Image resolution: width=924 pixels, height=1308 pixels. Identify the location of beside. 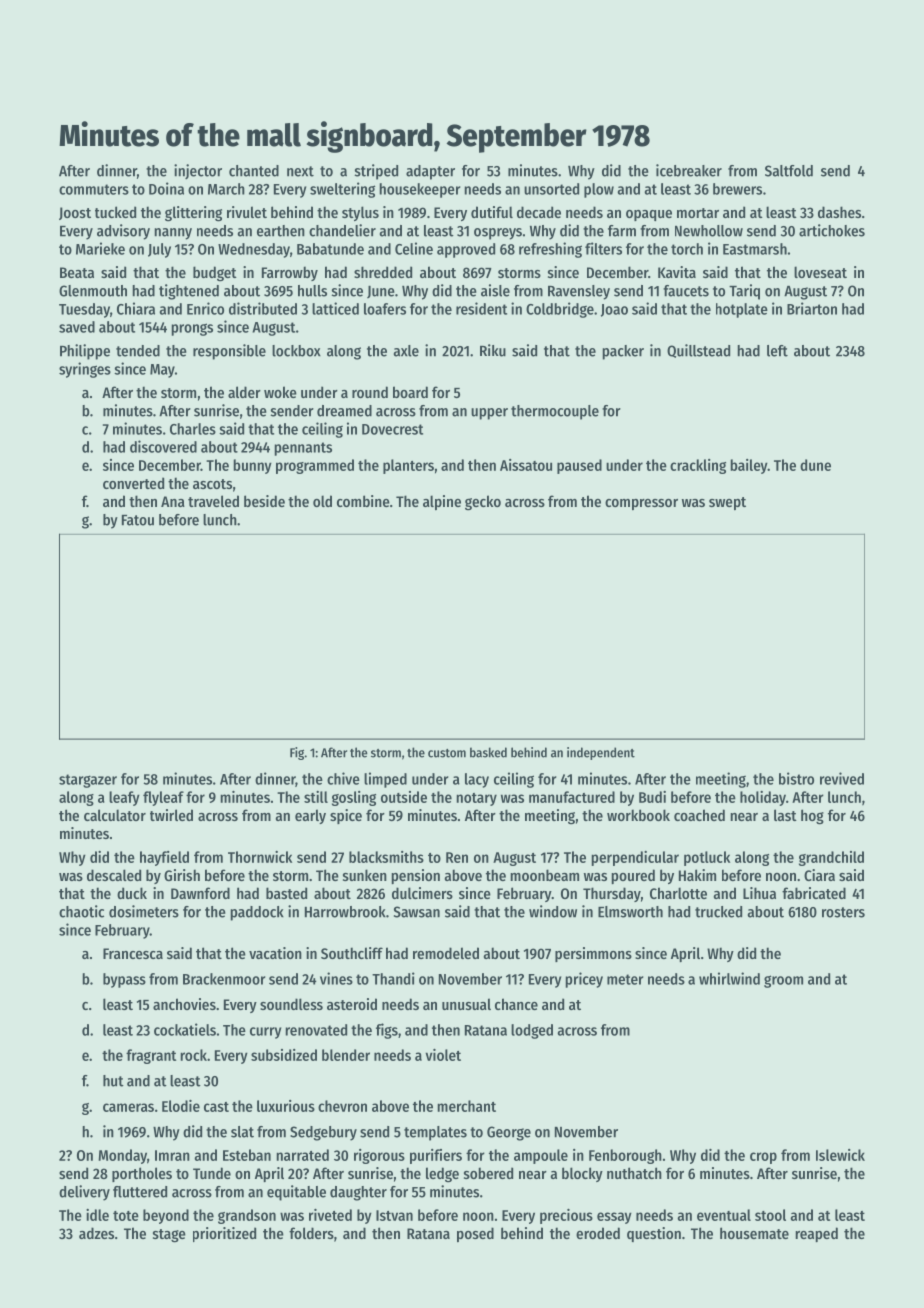
(264, 501).
